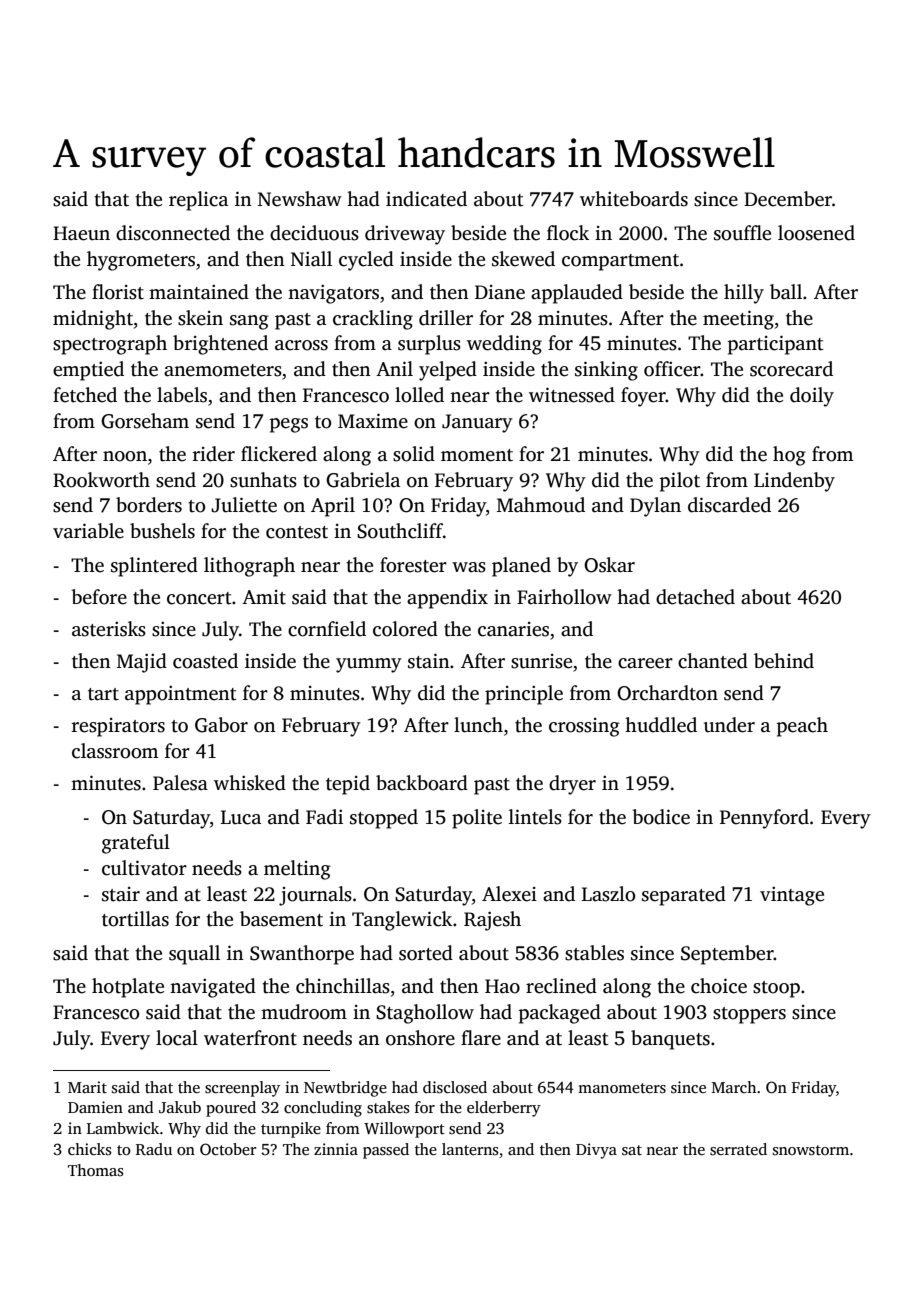 Image resolution: width=924 pixels, height=1314 pixels. Describe the element at coordinates (661, 817) in the screenshot. I see `bodice` at that location.
